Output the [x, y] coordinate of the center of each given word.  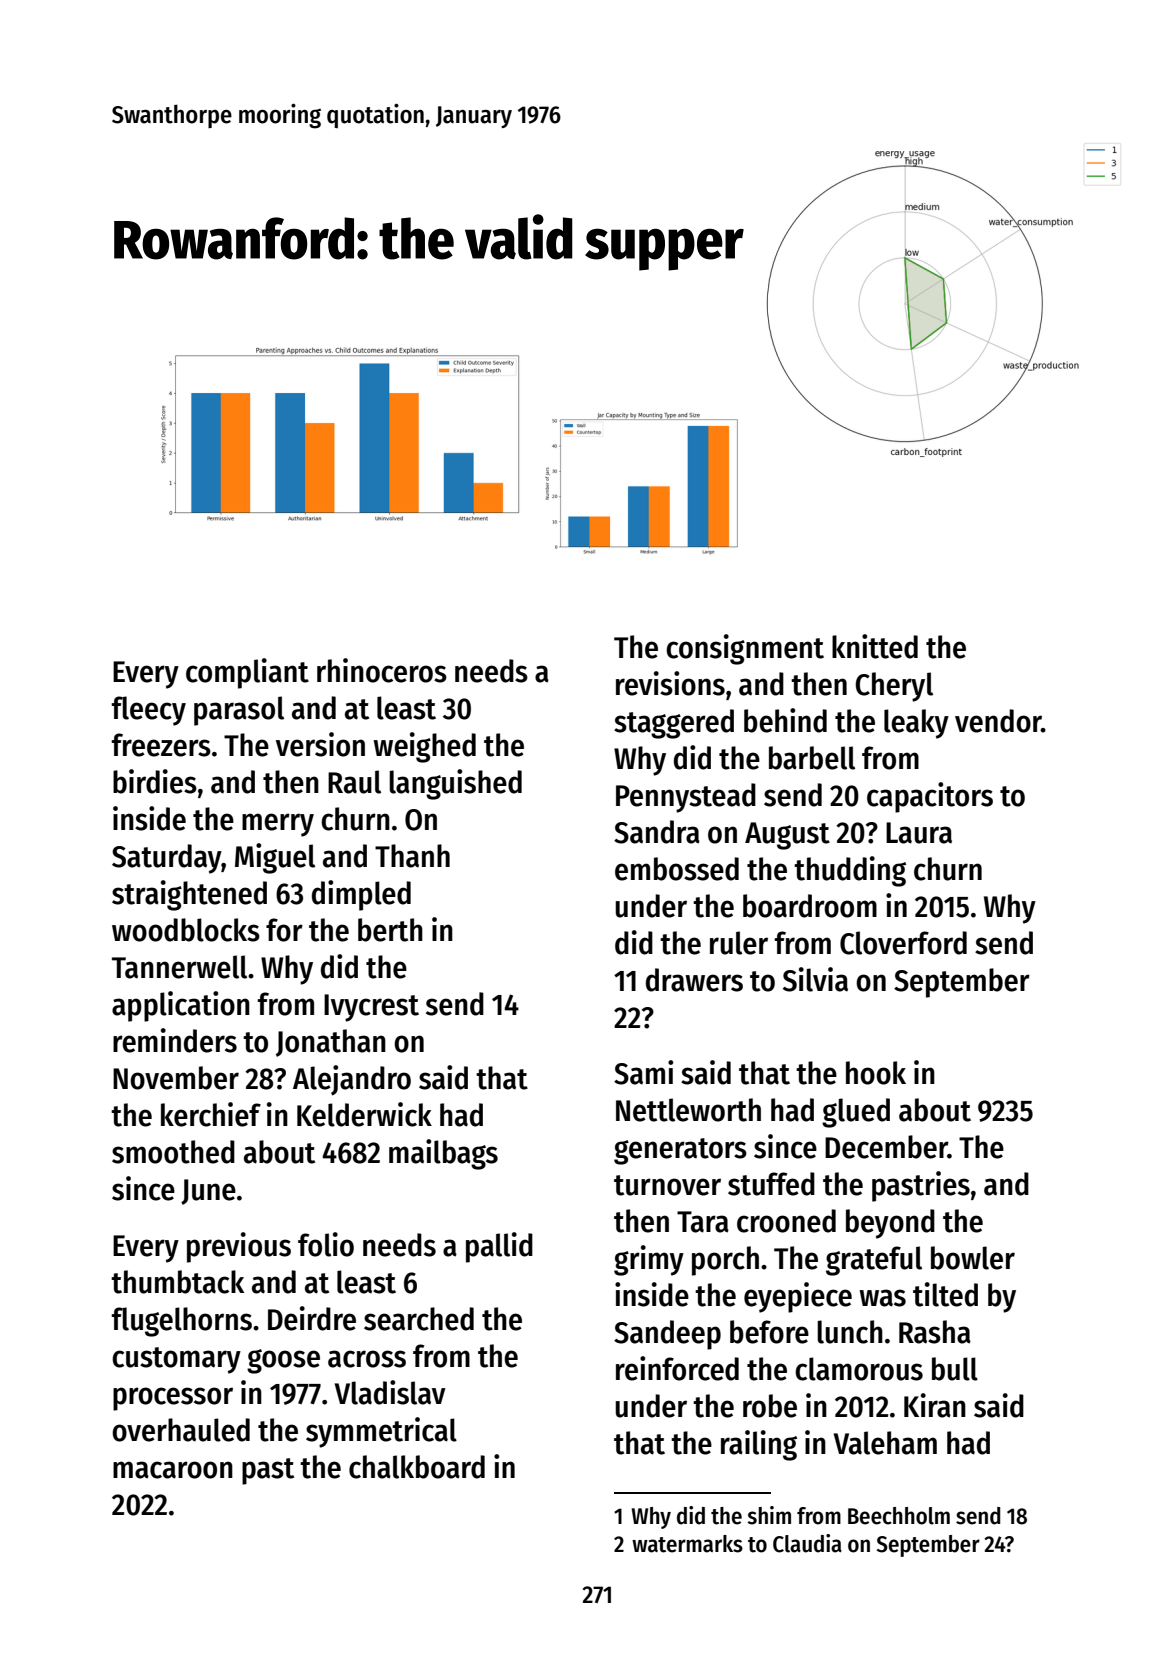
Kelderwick [364, 1114]
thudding [850, 871]
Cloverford [903, 943]
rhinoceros [382, 670]
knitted [875, 646]
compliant [247, 673]
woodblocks [186, 930]
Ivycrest [371, 1008]
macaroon [173, 1470]
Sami [643, 1072]
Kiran [935, 1405]
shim [769, 1515]
